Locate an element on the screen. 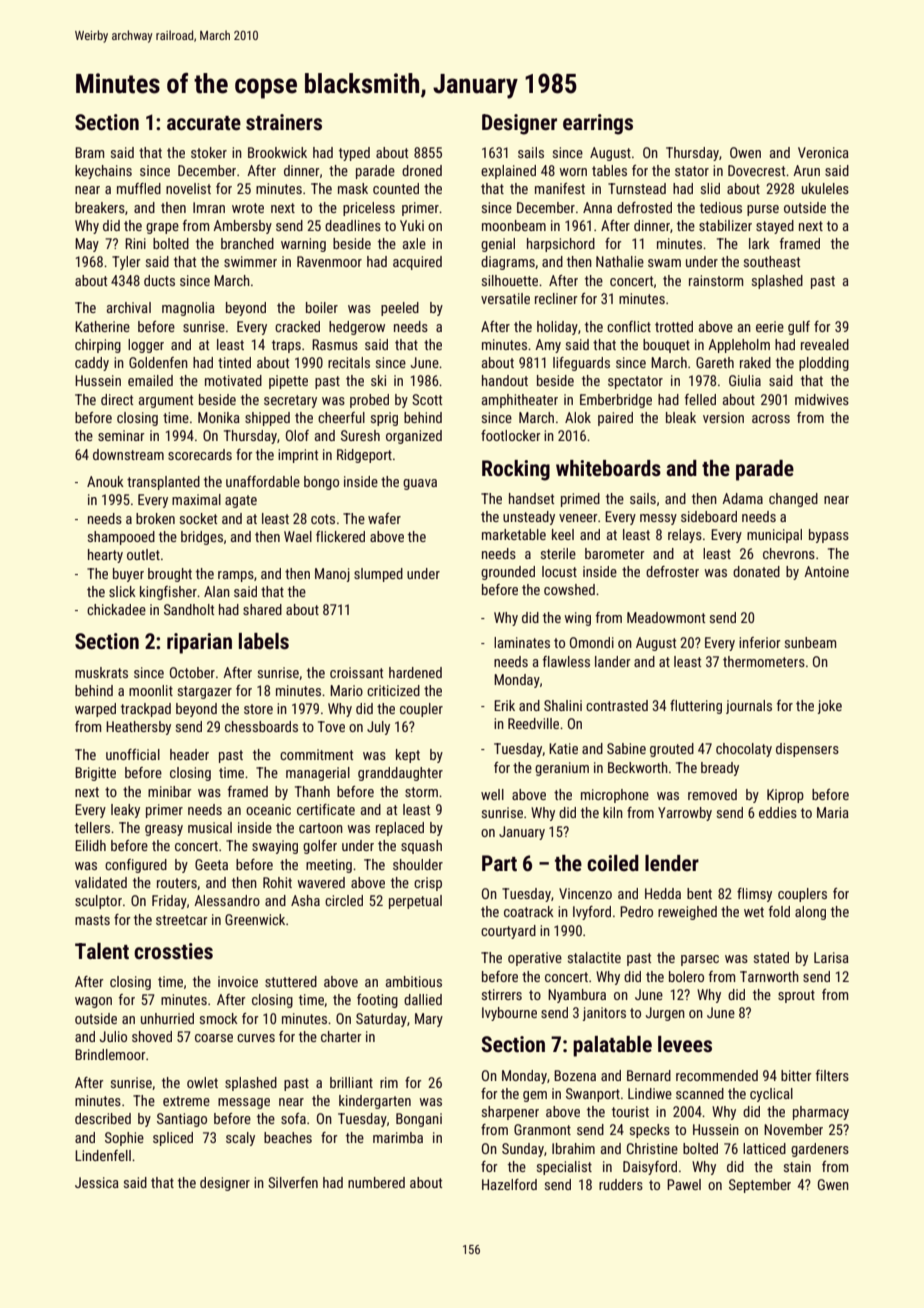  Monika is located at coordinates (219, 417).
